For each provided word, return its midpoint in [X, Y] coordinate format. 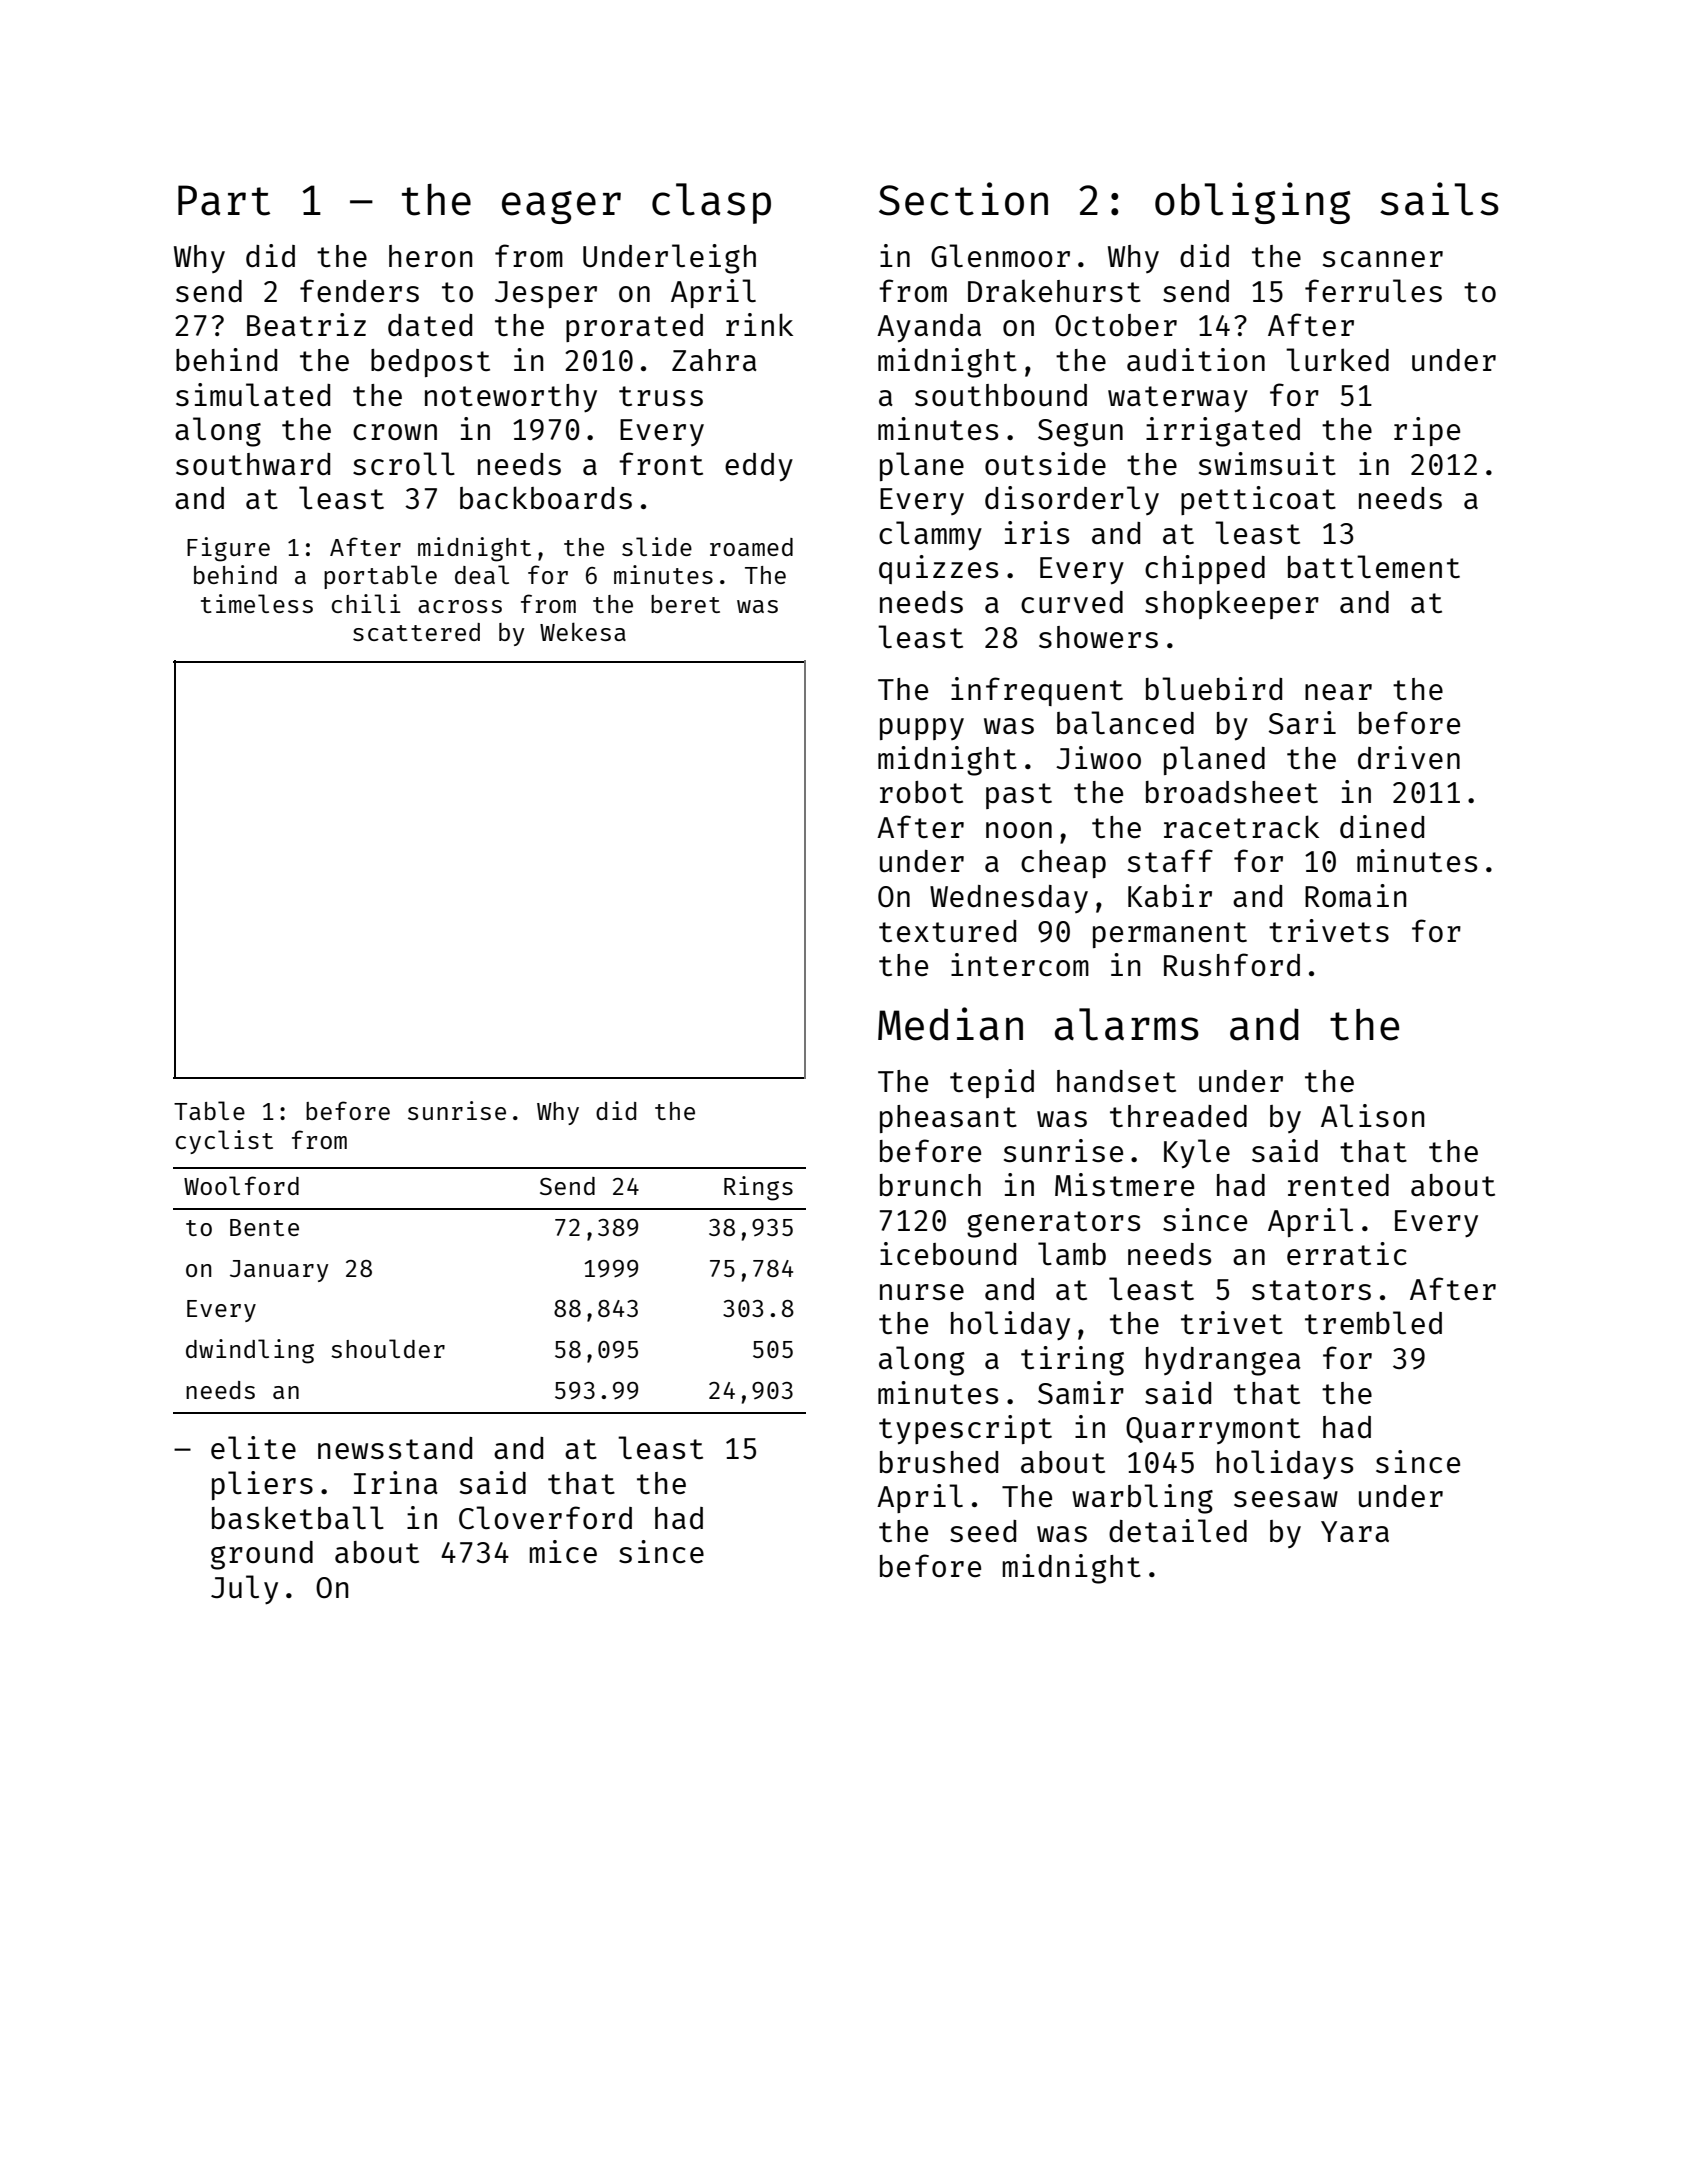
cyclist [224, 1142]
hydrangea [1223, 1361]
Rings [758, 1188]
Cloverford [545, 1518]
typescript [965, 1430]
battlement [1374, 566]
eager [561, 207]
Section [963, 199]
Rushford [1232, 965]
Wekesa [583, 631]
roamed [751, 547]
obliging [1253, 203]
